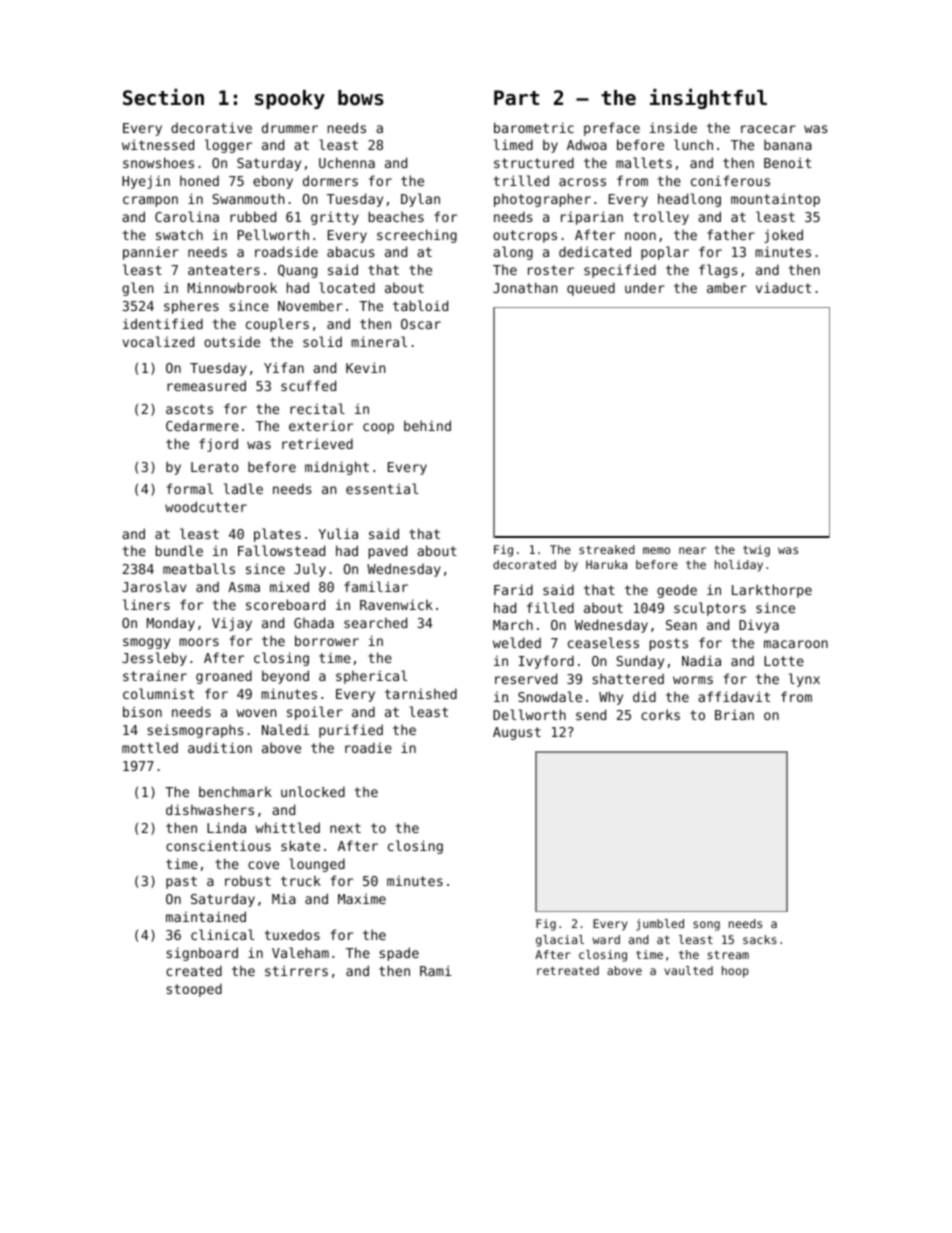 The height and width of the document is (1233, 952). What do you see at coordinates (421, 693) in the document?
I see `tarnished` at bounding box center [421, 693].
